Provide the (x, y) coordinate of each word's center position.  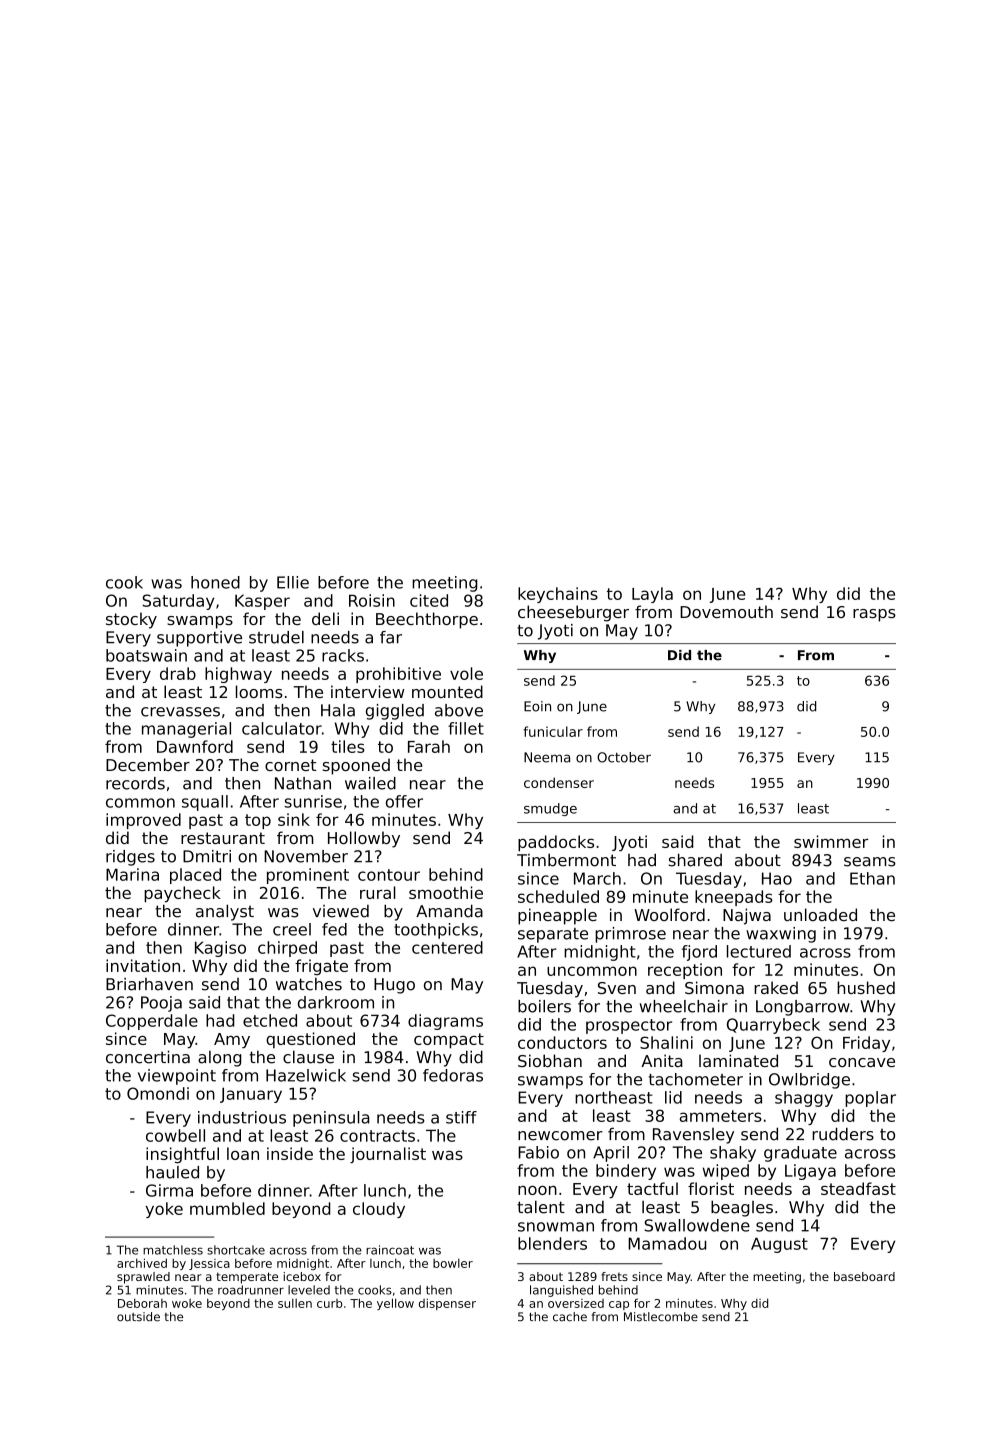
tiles (348, 746)
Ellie (293, 582)
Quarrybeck (773, 1026)
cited (429, 600)
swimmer (831, 841)
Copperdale (152, 1022)
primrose (630, 935)
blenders (552, 1243)
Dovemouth (726, 611)
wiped (726, 1172)
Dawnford (195, 746)
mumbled (227, 1208)
